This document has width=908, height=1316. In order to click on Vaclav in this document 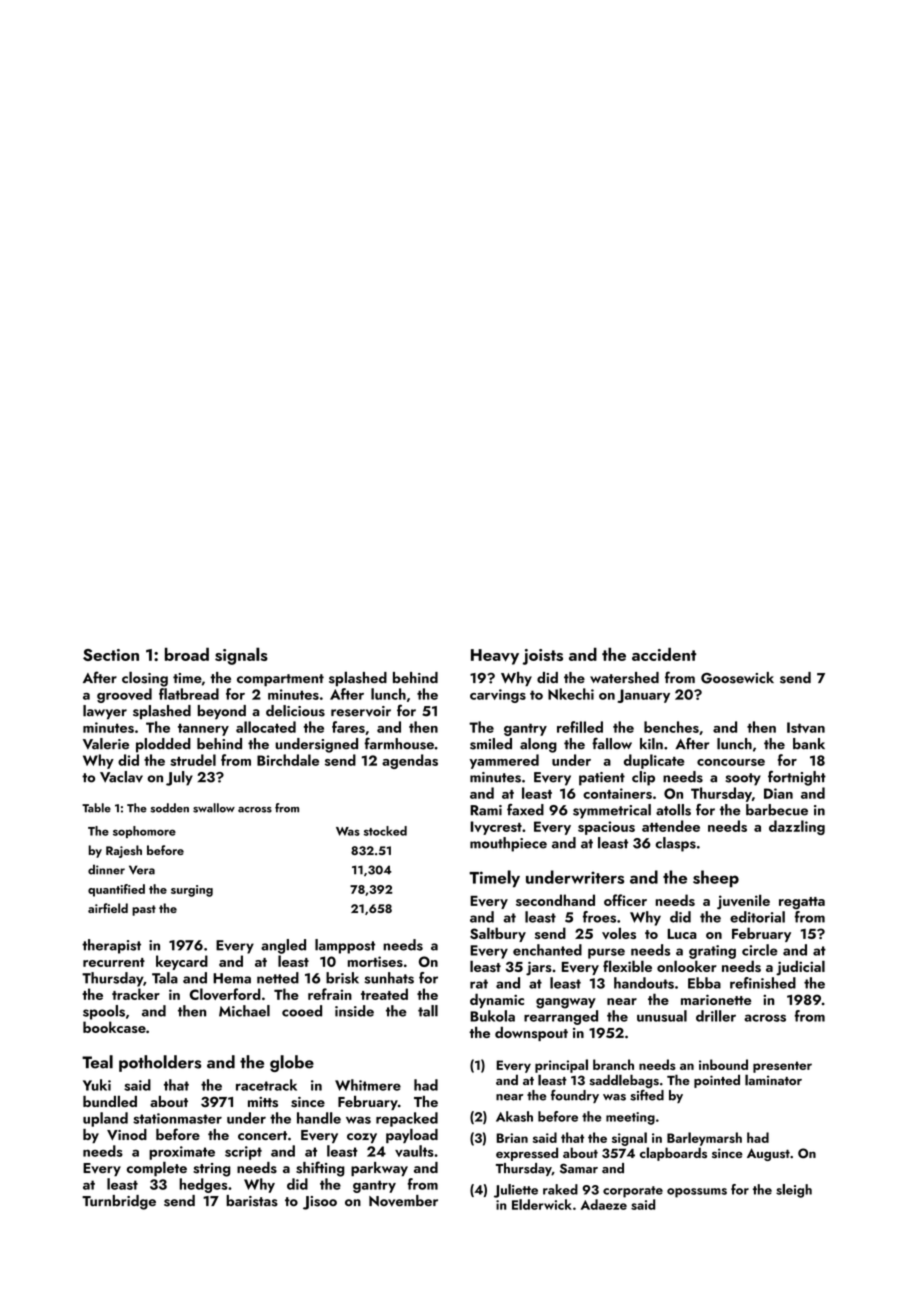, I will do `click(121, 777)`.
